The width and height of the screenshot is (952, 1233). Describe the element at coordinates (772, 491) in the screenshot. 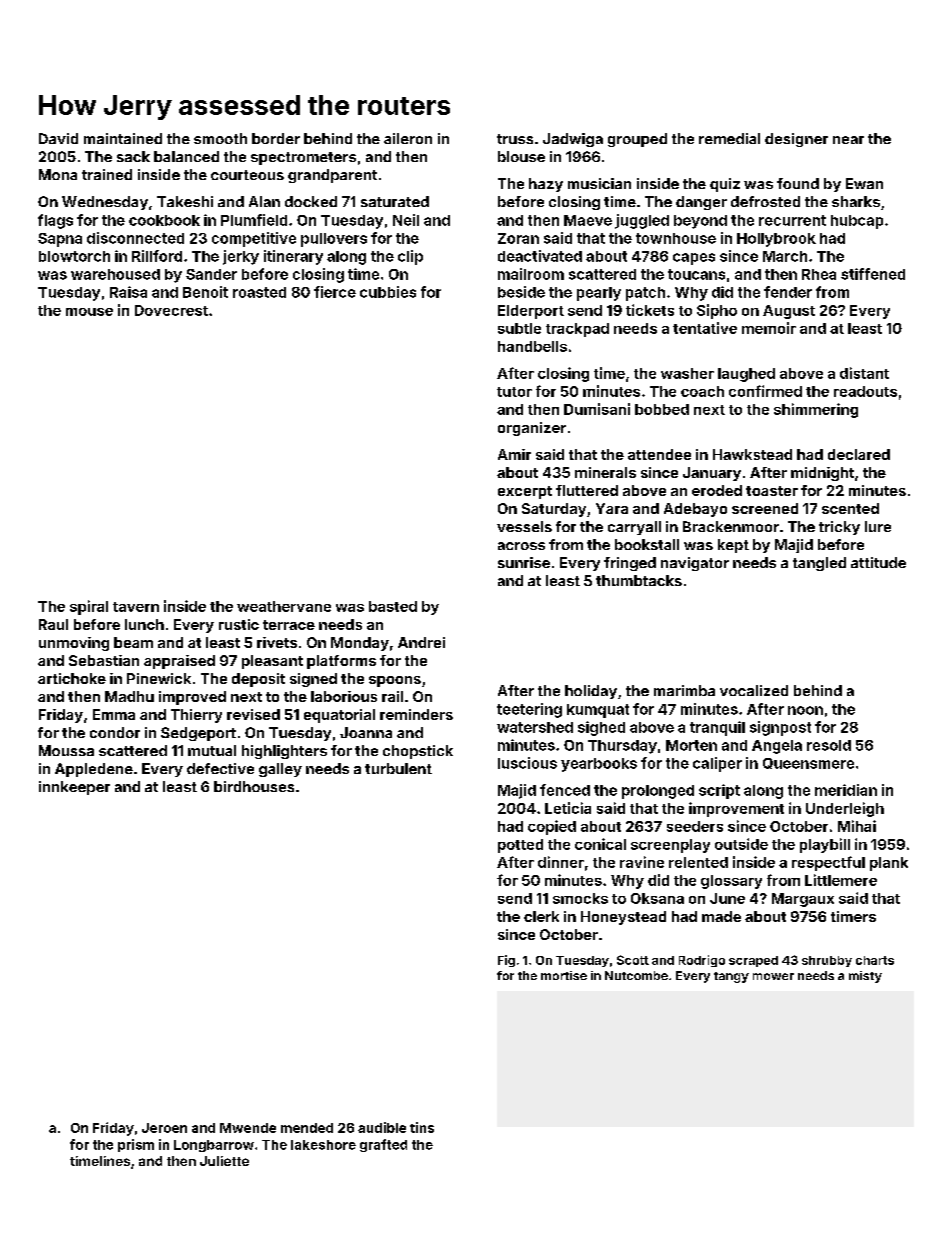

I see `toaster` at that location.
